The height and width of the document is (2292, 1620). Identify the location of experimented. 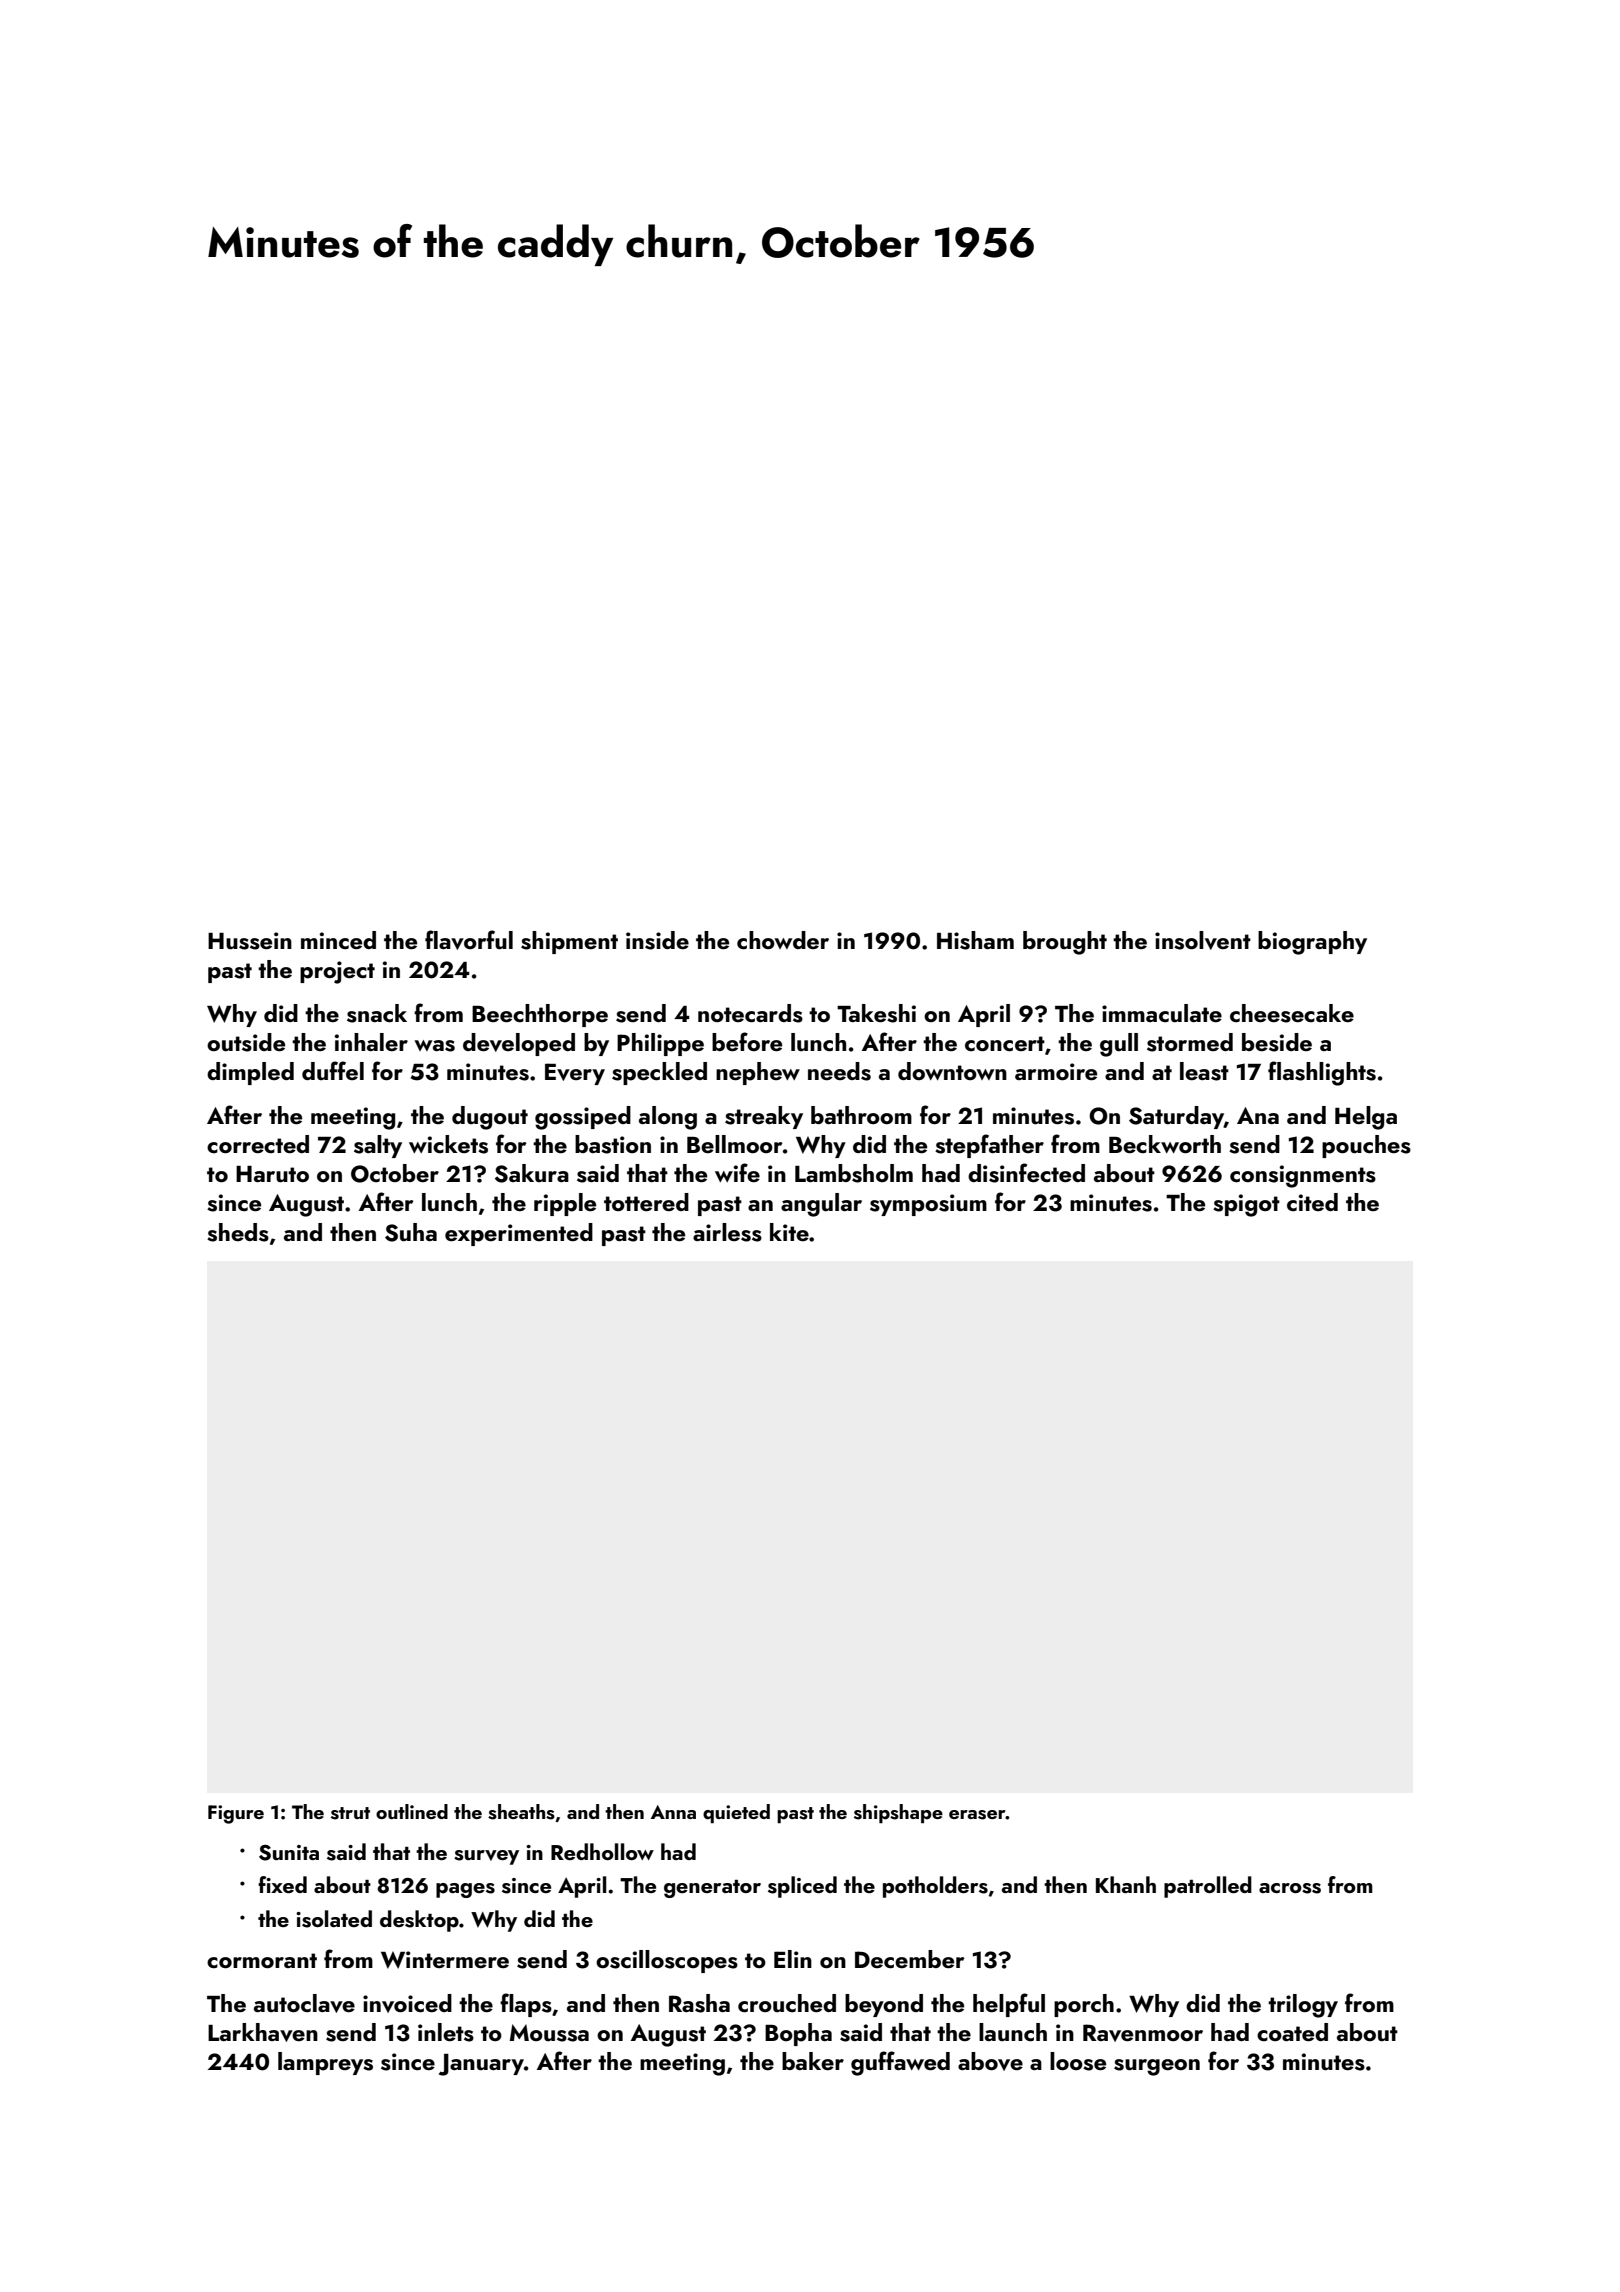
(519, 1234).
